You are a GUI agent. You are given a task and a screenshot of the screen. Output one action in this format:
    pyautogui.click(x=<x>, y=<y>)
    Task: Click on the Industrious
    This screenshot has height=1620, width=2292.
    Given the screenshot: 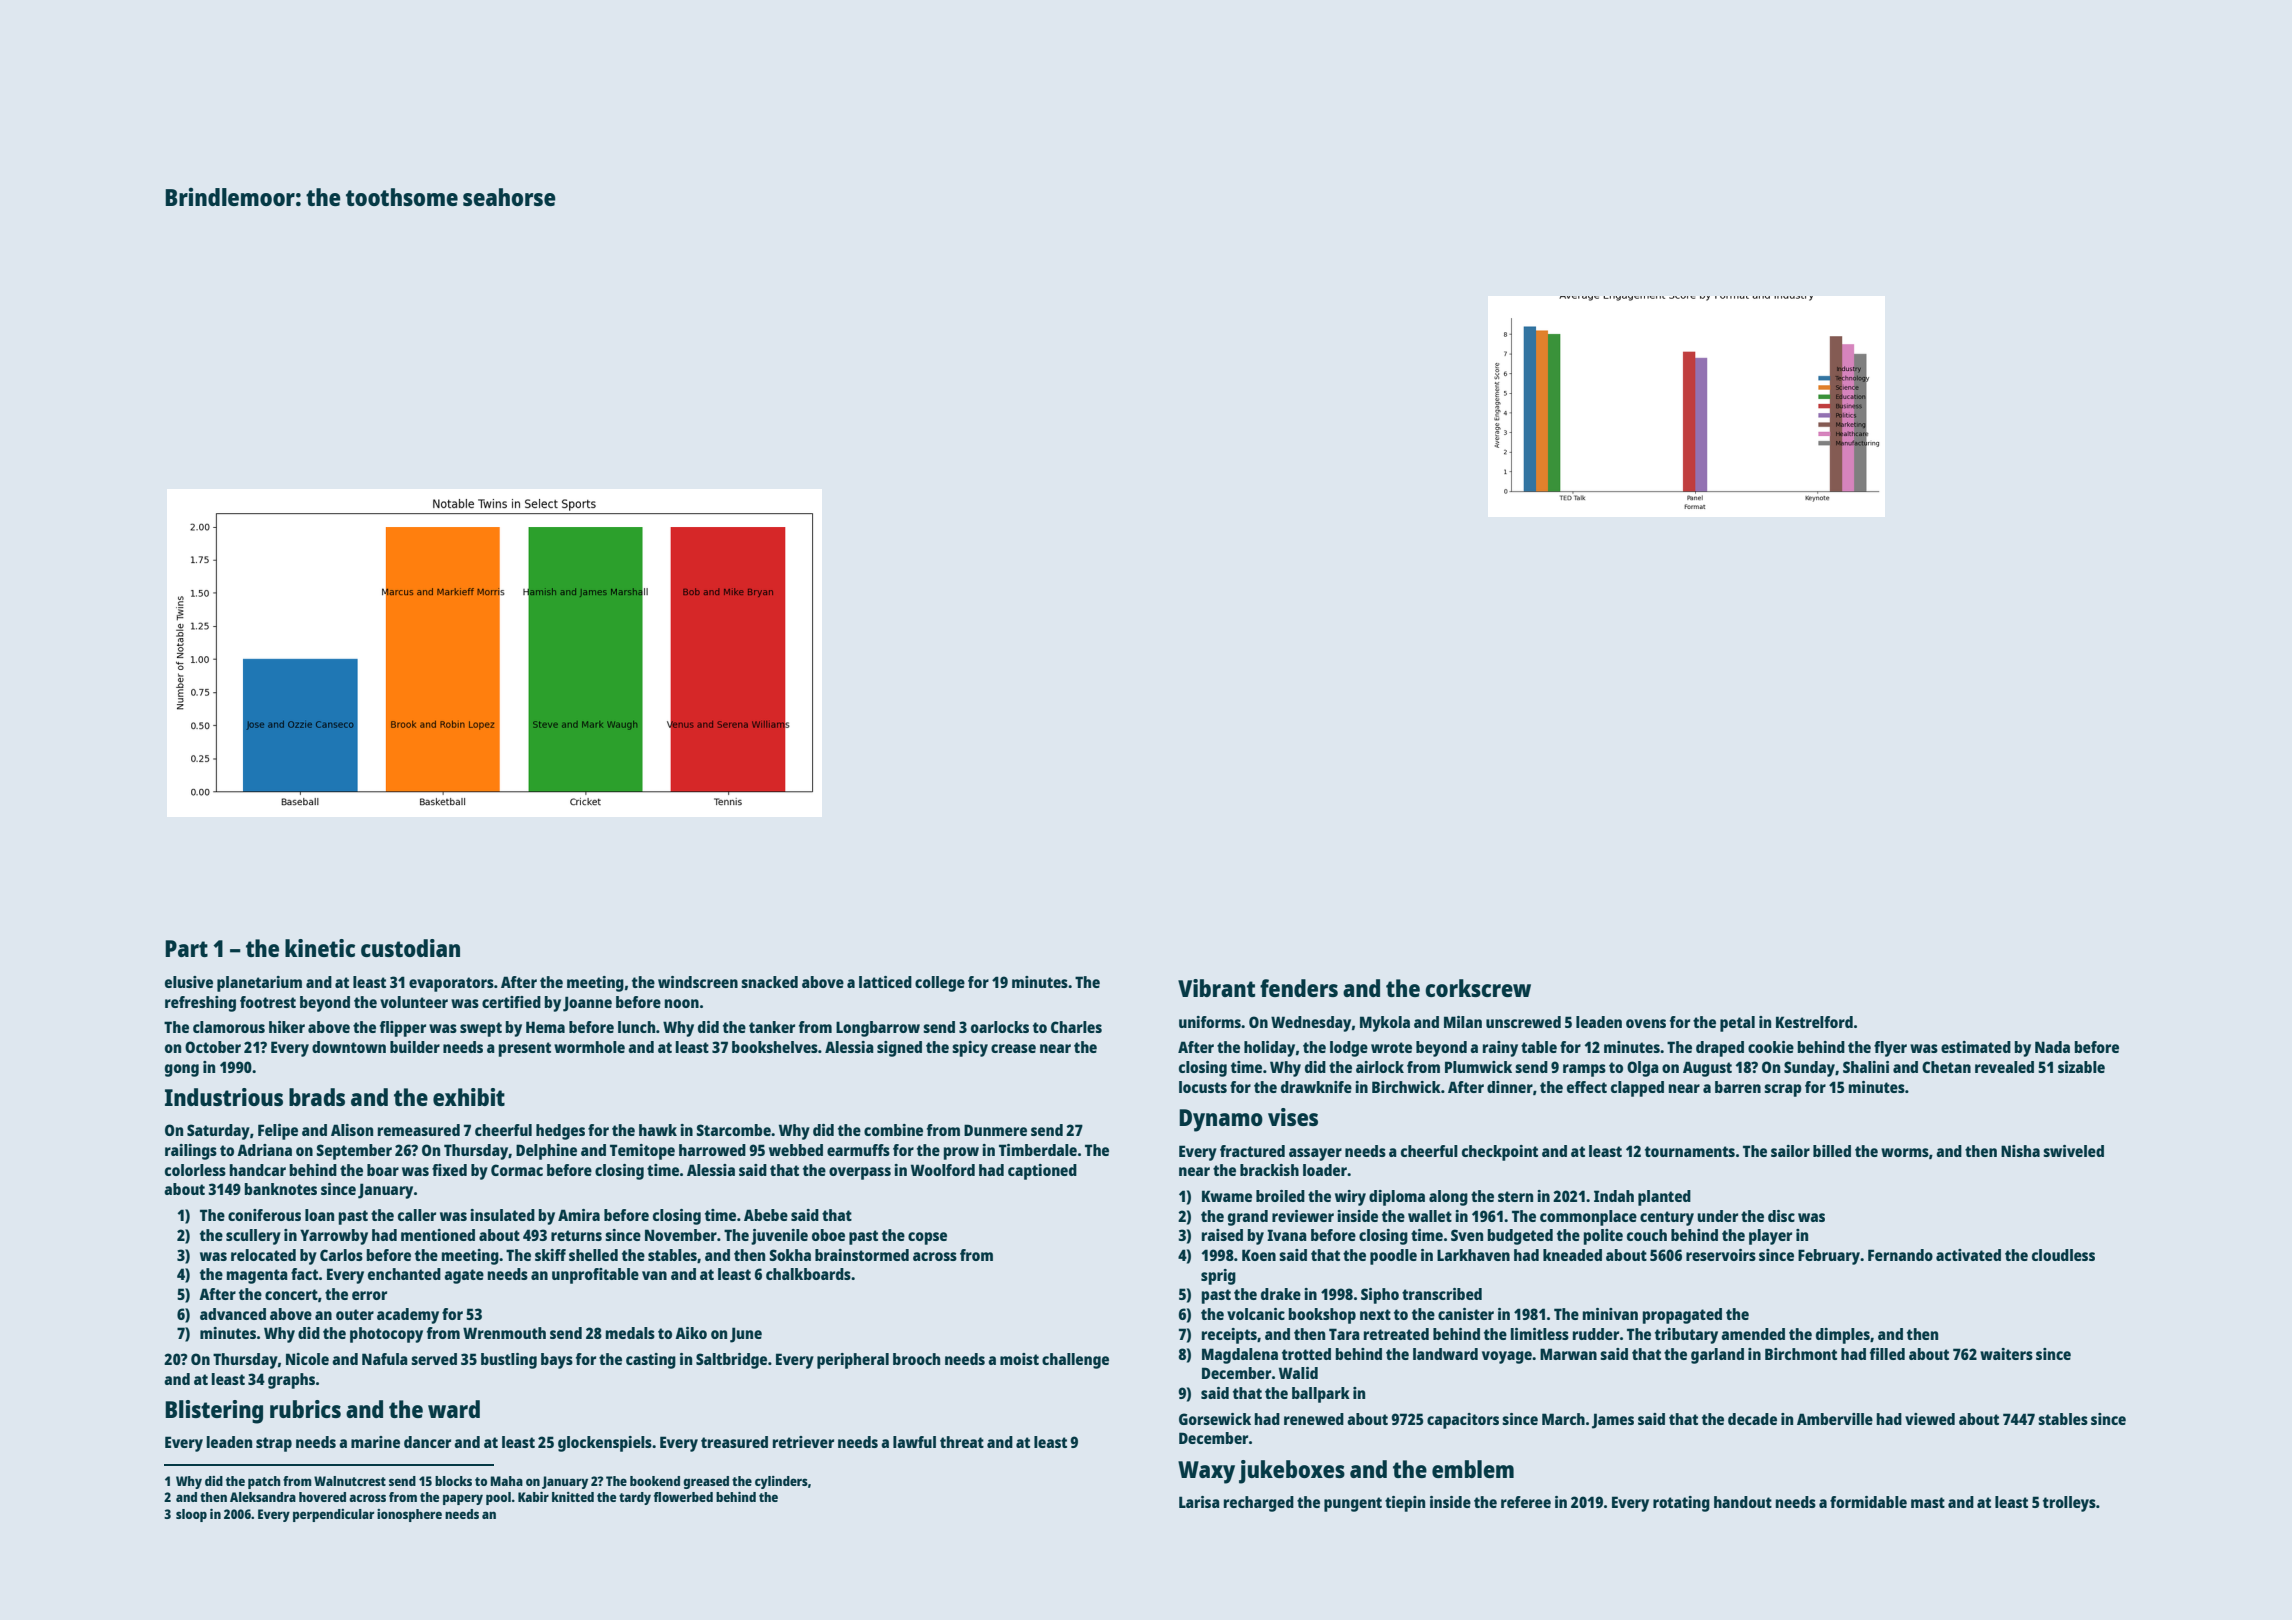 What is the action you would take?
    pyautogui.click(x=224, y=1097)
